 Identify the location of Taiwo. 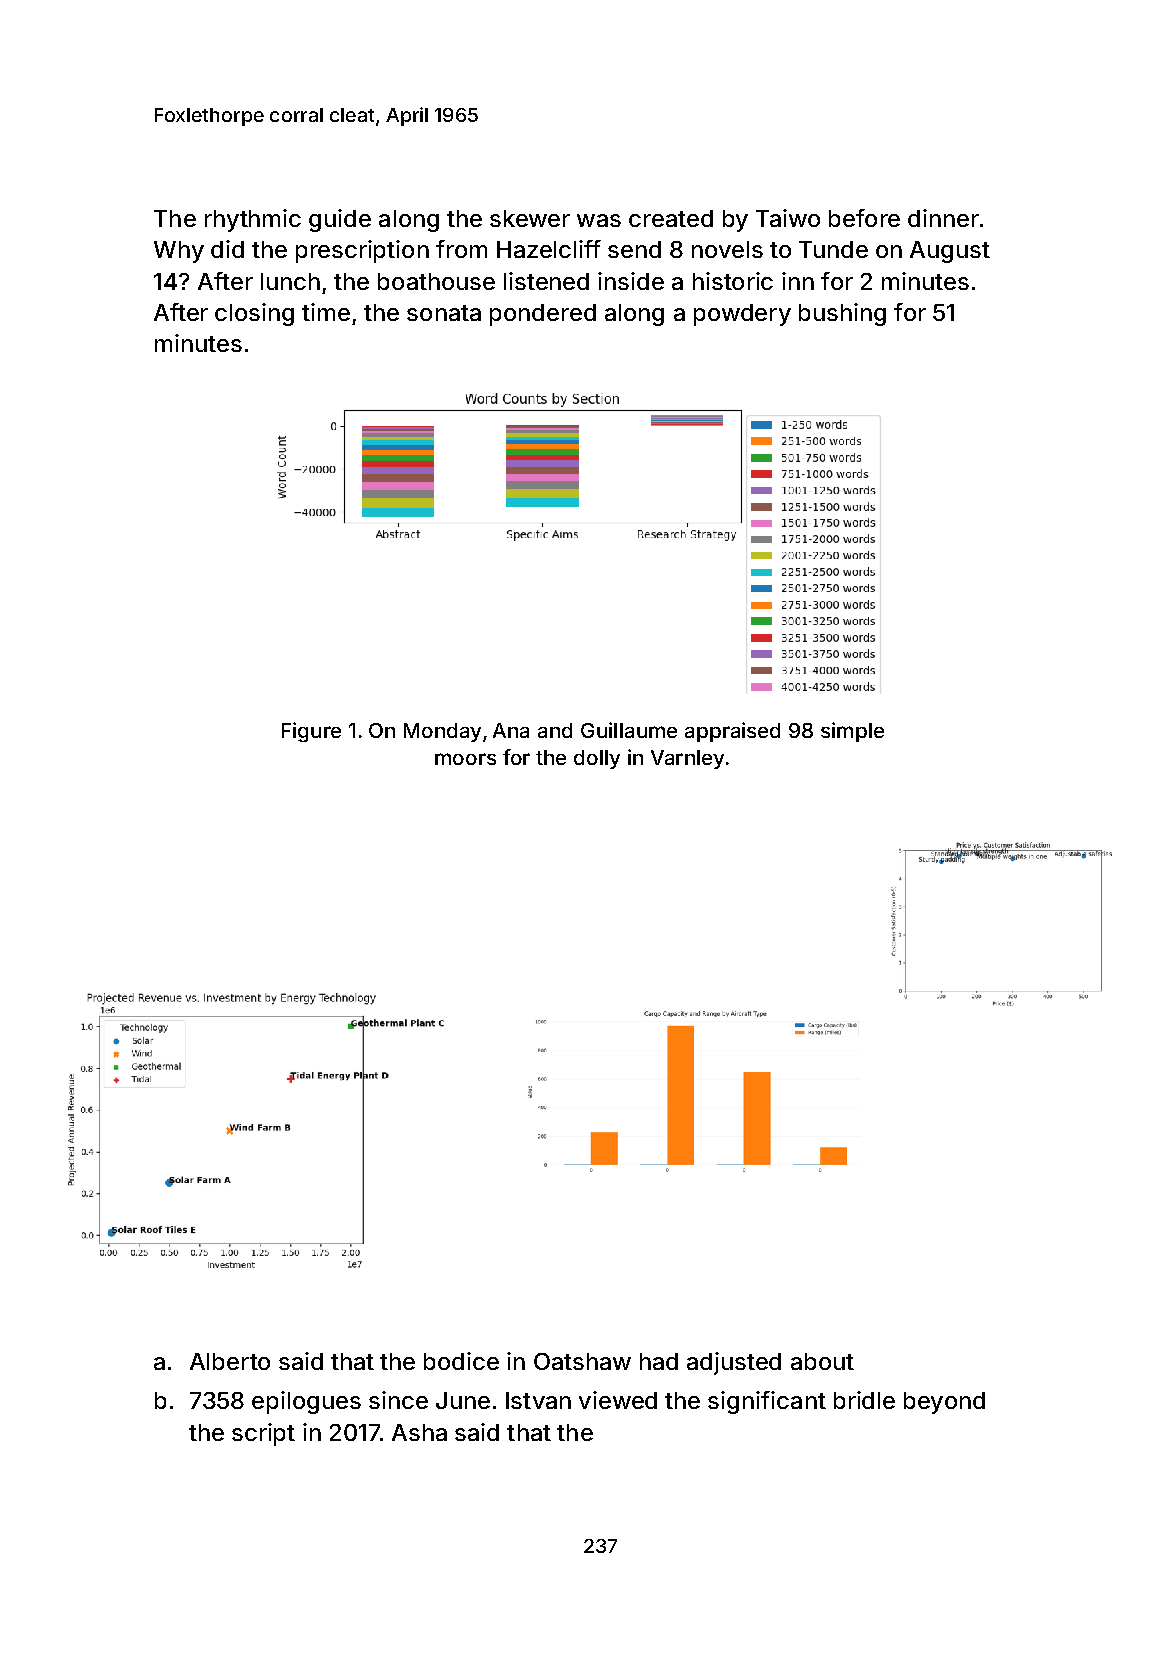
(788, 218).
